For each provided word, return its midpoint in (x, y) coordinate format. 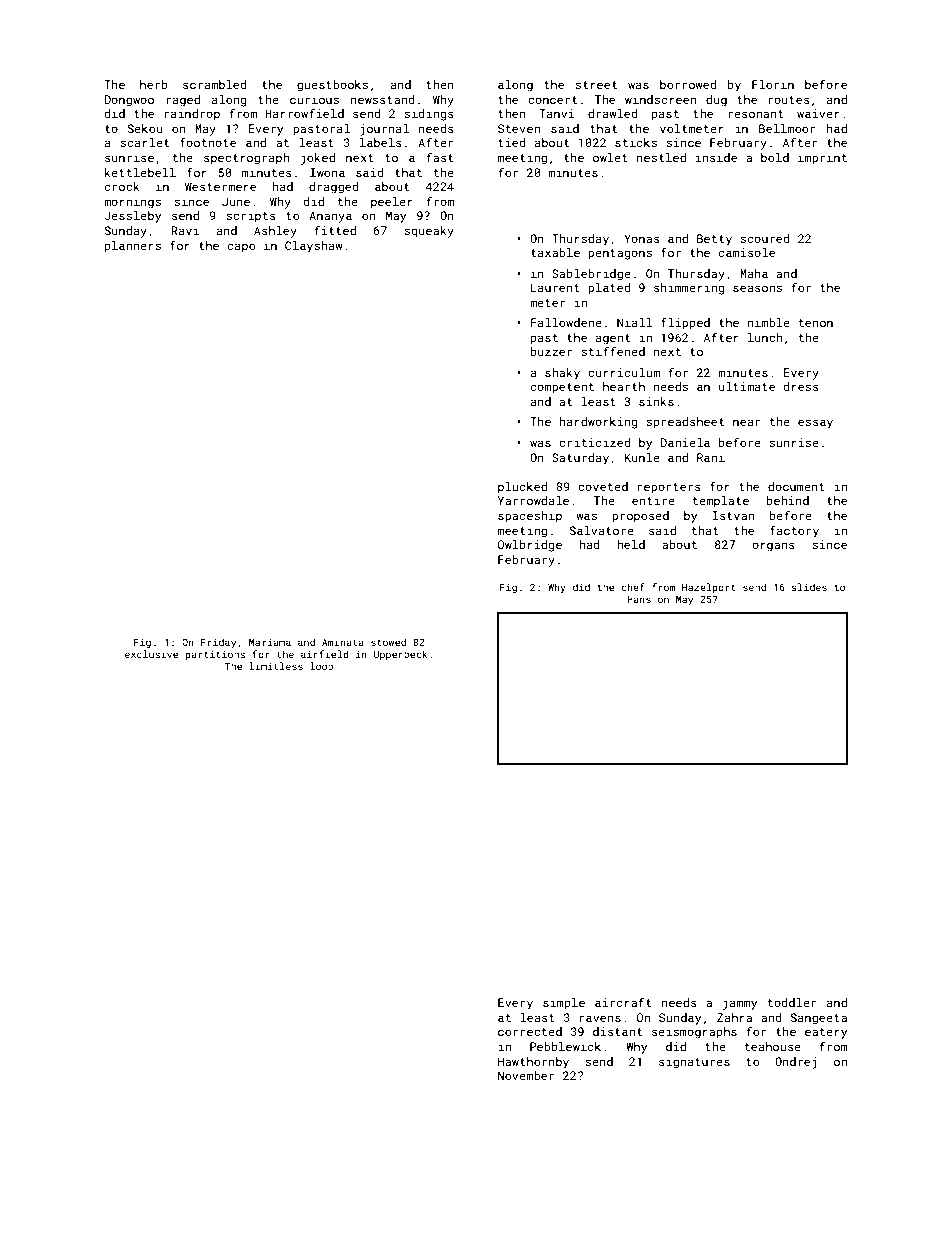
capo (241, 248)
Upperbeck (401, 655)
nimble (769, 322)
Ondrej (795, 1063)
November (526, 1075)
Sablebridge (591, 275)
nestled (661, 157)
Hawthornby (533, 1063)
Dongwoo (129, 101)
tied (512, 142)
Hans (639, 599)
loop (321, 667)
